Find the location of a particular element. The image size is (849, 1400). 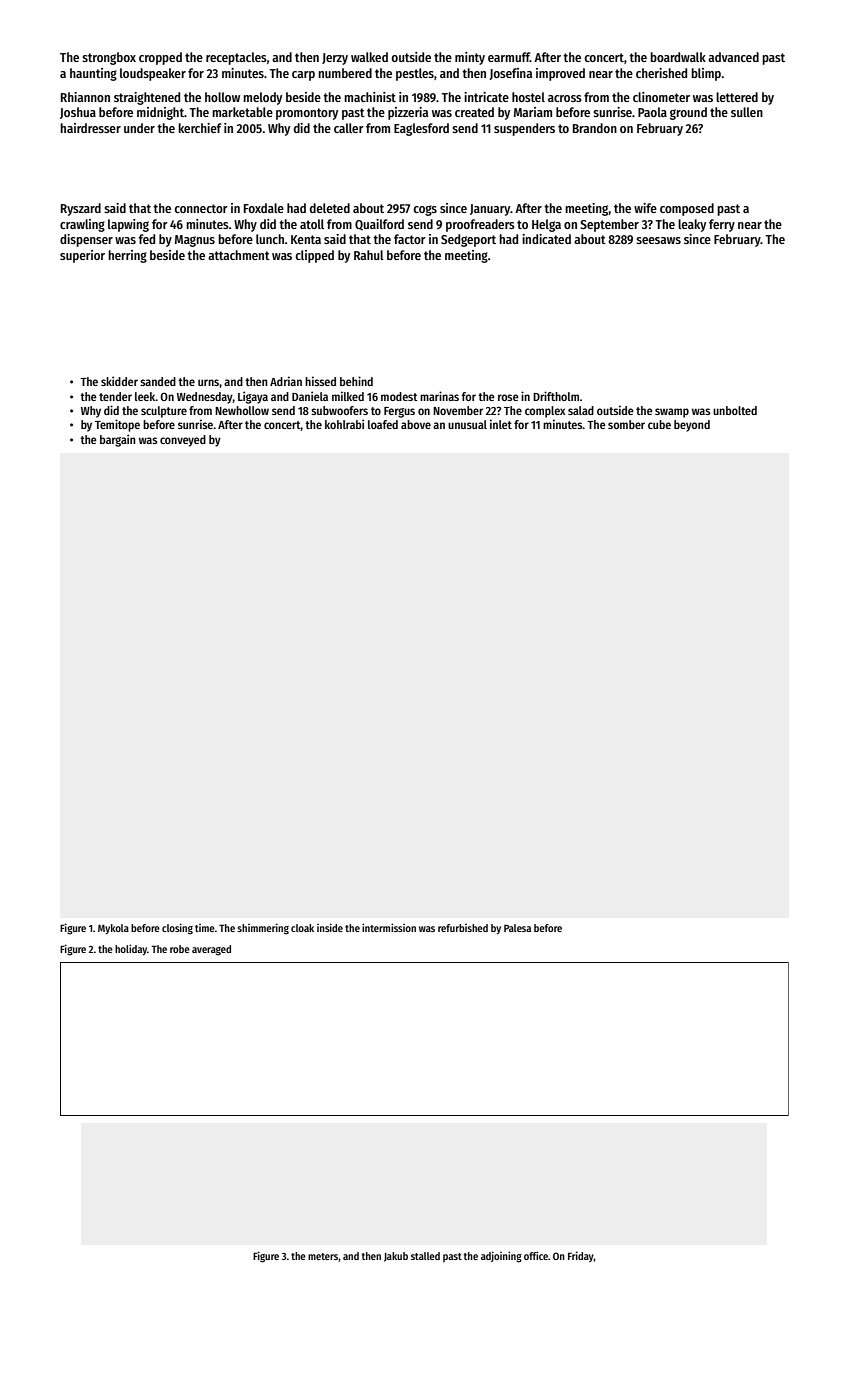

Mykola is located at coordinates (113, 929).
